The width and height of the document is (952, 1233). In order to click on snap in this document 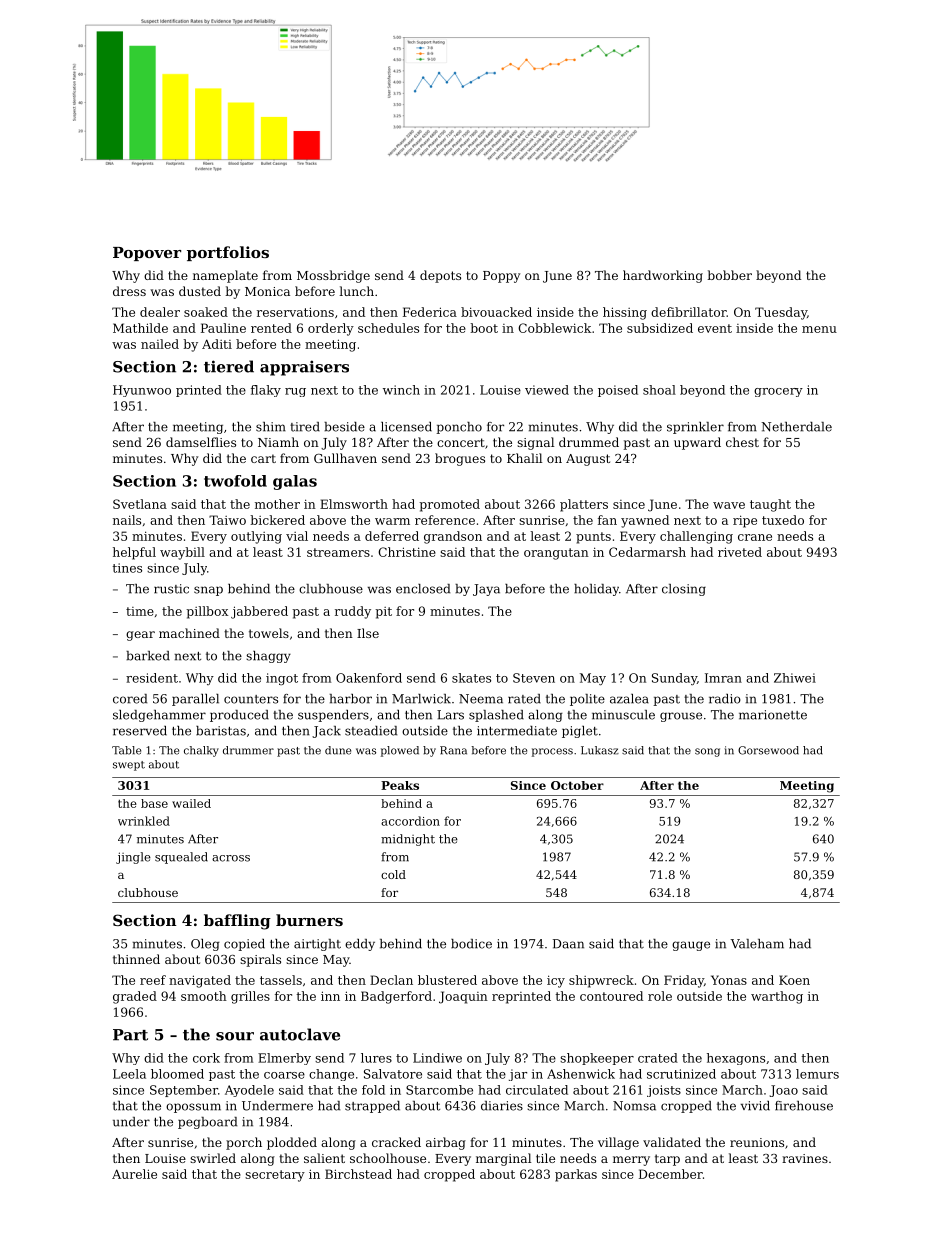, I will do `click(208, 591)`.
